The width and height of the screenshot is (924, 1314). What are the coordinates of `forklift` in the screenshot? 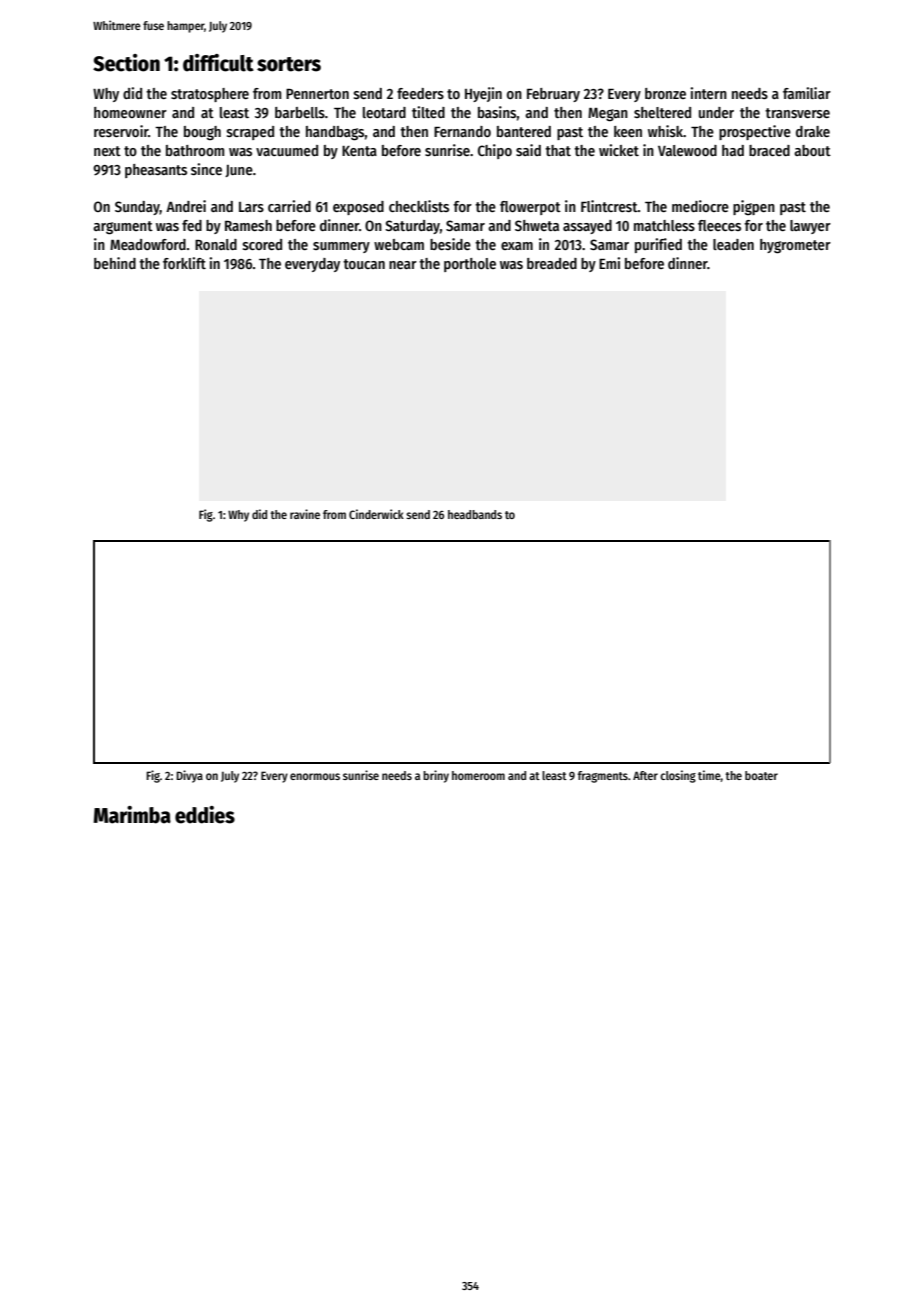 It's located at (184, 263).
